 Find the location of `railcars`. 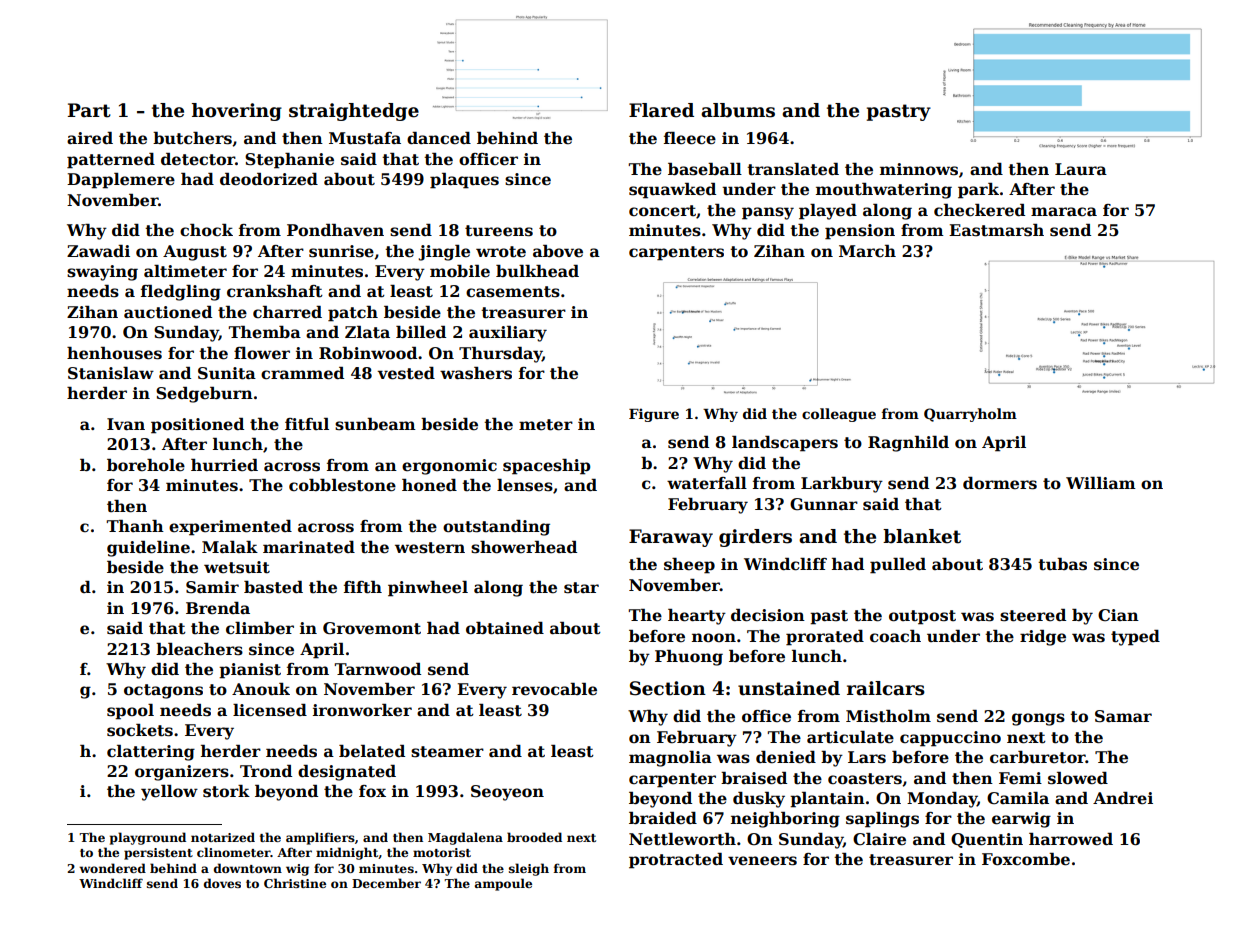

railcars is located at coordinates (886, 688).
